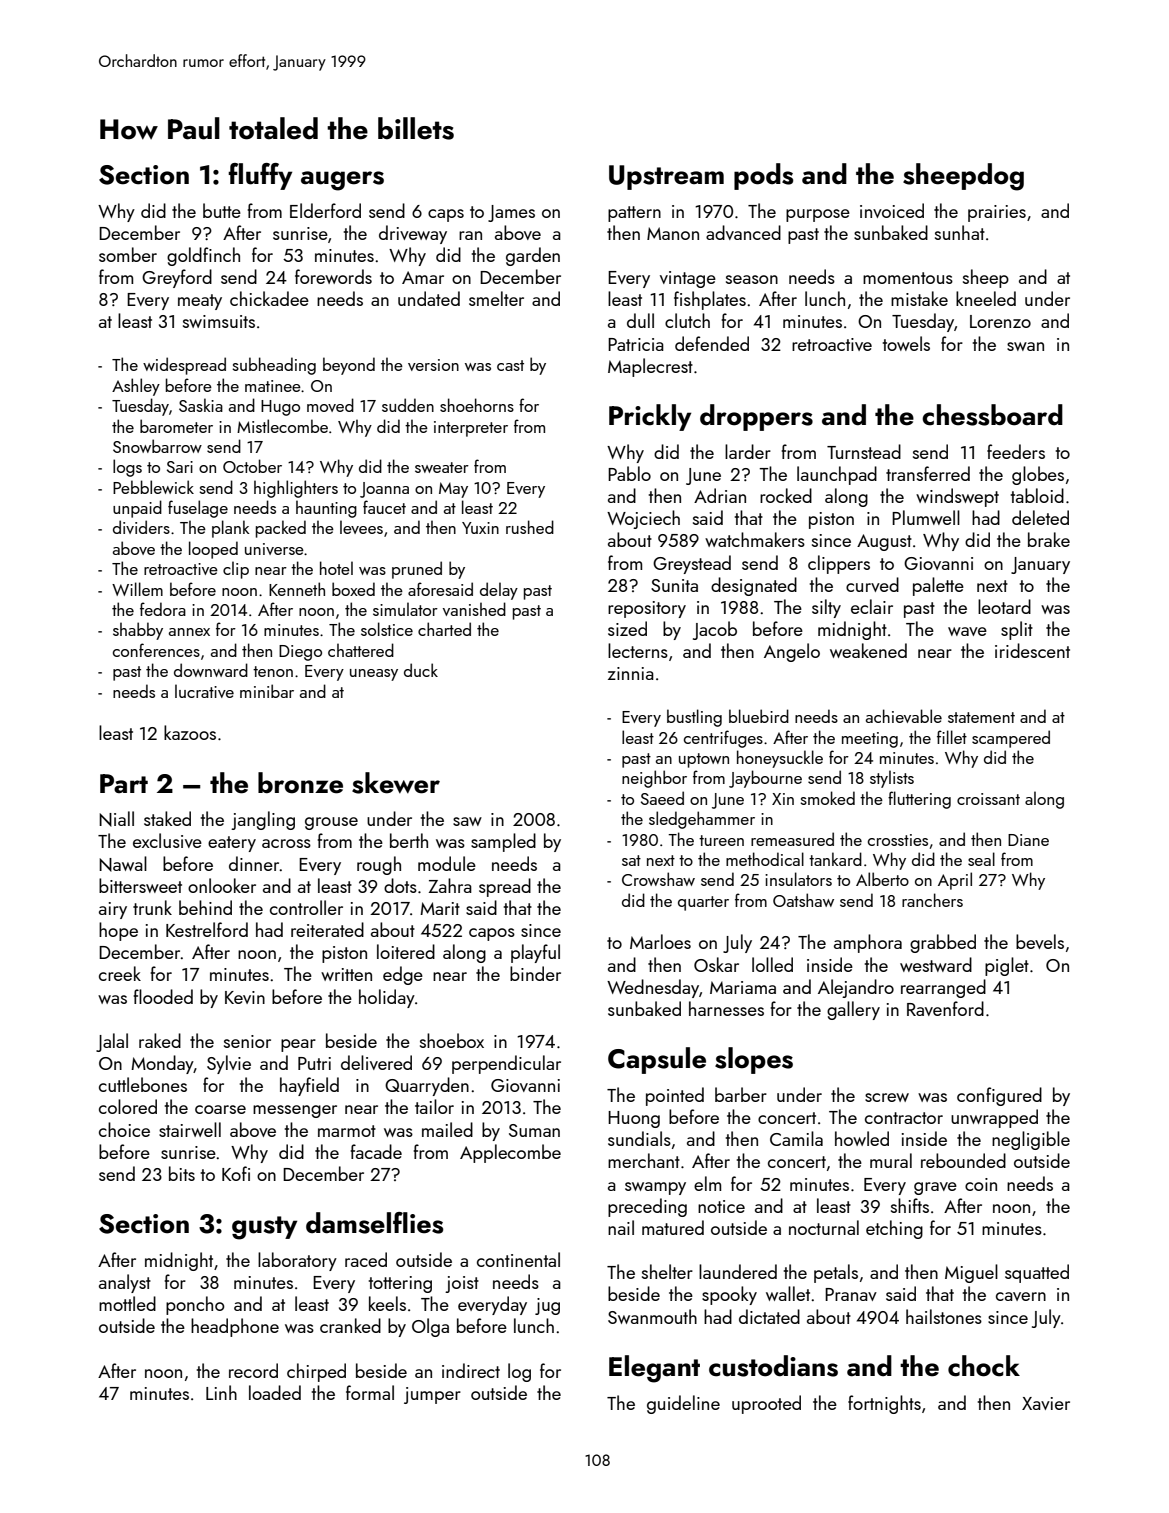 The width and height of the screenshot is (1169, 1513). I want to click on amphora, so click(868, 943).
